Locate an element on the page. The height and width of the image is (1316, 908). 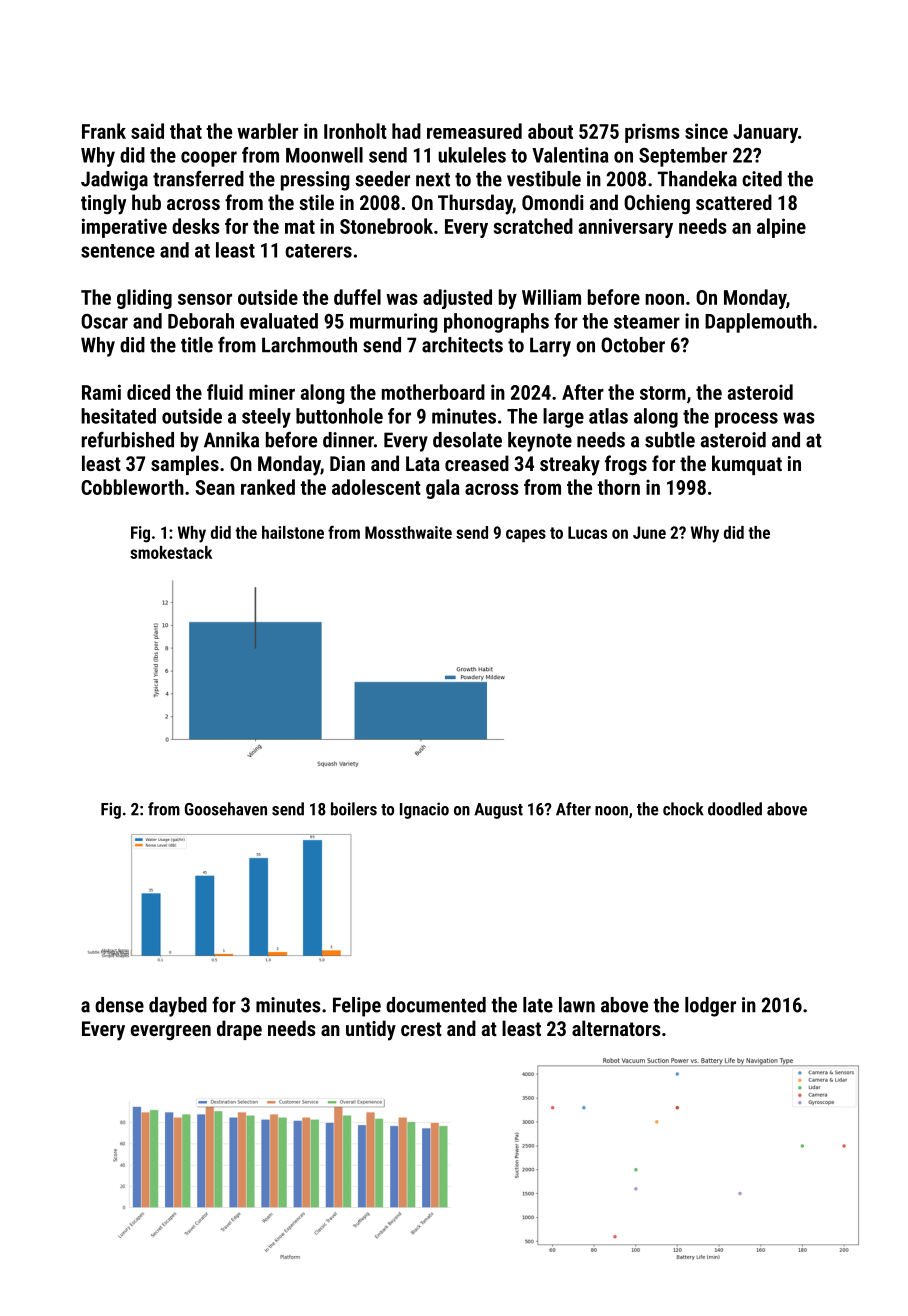
Lucas is located at coordinates (587, 532).
